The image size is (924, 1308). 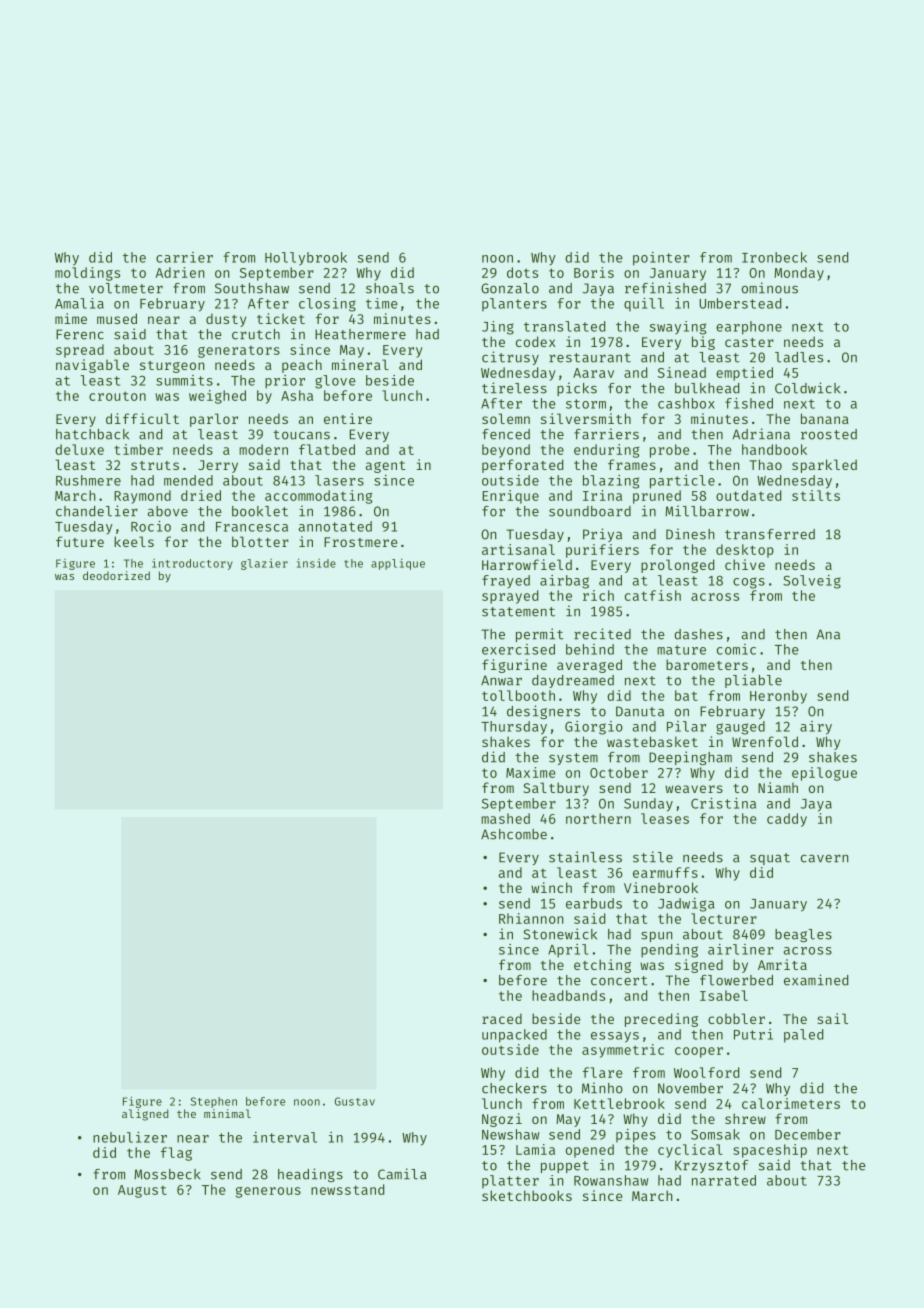 I want to click on minimal, so click(x=227, y=1113).
